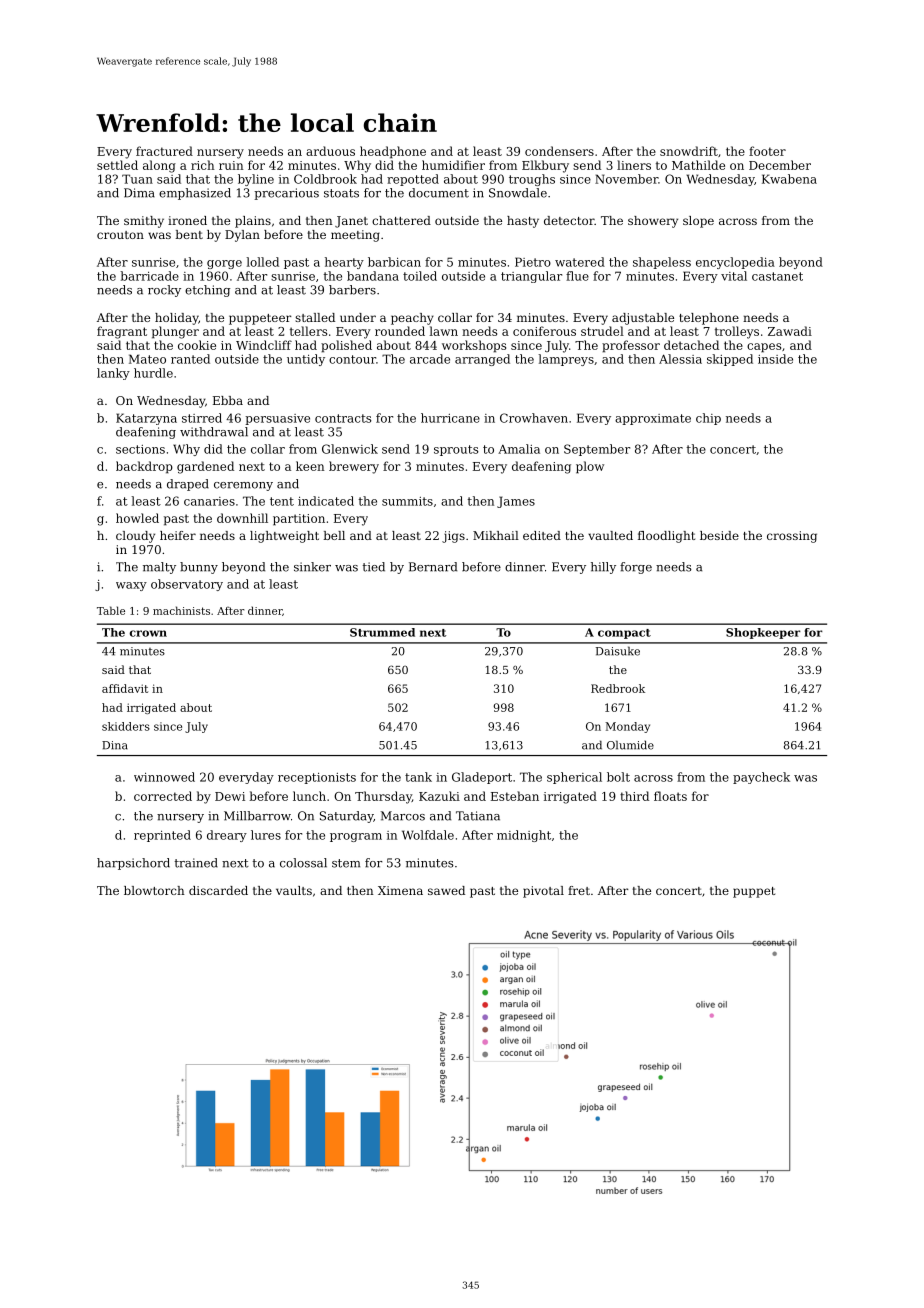 This screenshot has width=924, height=1308. Describe the element at coordinates (545, 166) in the screenshot. I see `Elkbury` at that location.
